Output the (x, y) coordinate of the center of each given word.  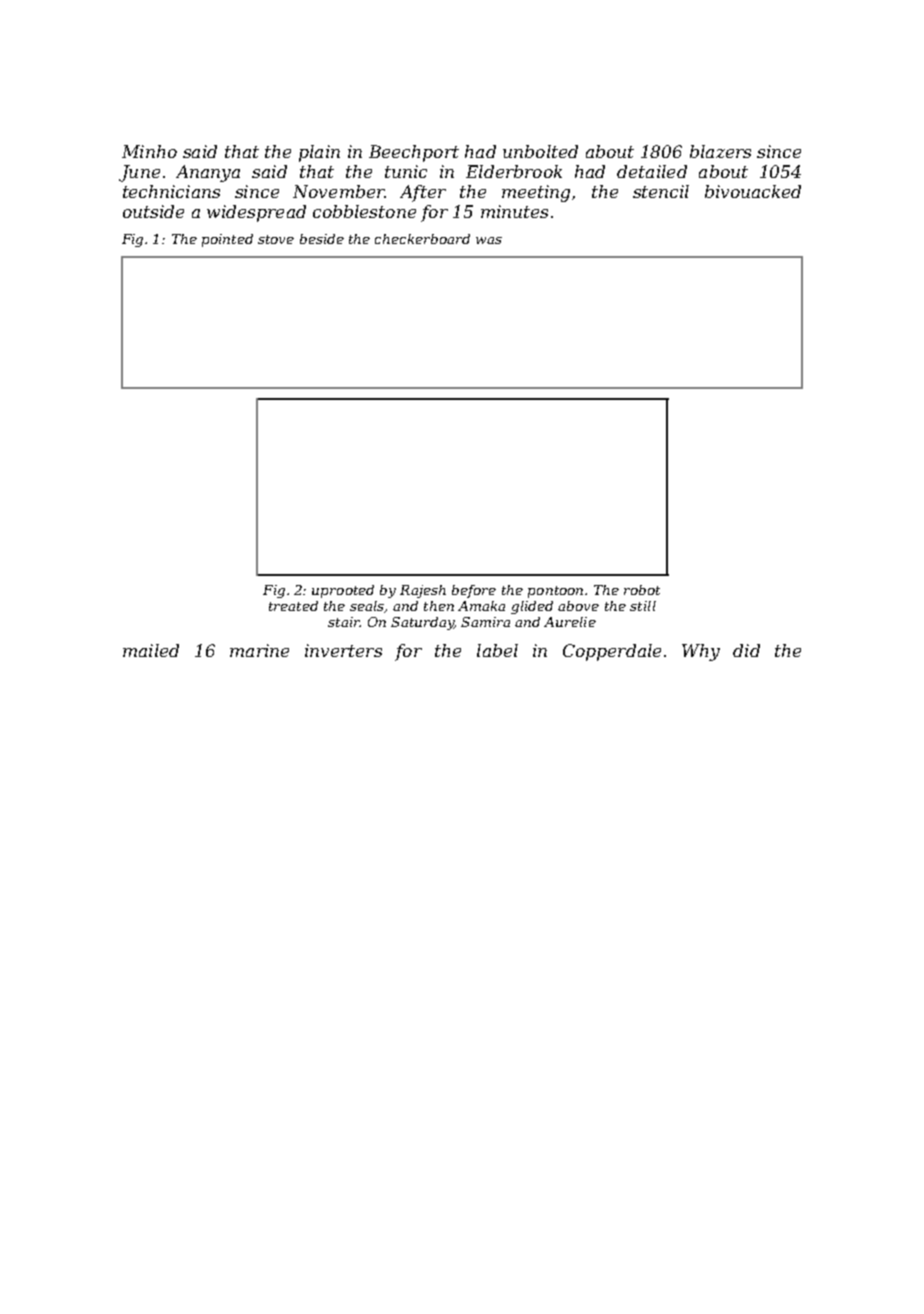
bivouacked (753, 191)
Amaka (481, 606)
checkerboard (422, 239)
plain (319, 153)
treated (293, 606)
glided (532, 607)
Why (701, 652)
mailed (151, 650)
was (489, 240)
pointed (227, 240)
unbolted (540, 151)
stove (276, 239)
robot (642, 590)
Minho (149, 151)
